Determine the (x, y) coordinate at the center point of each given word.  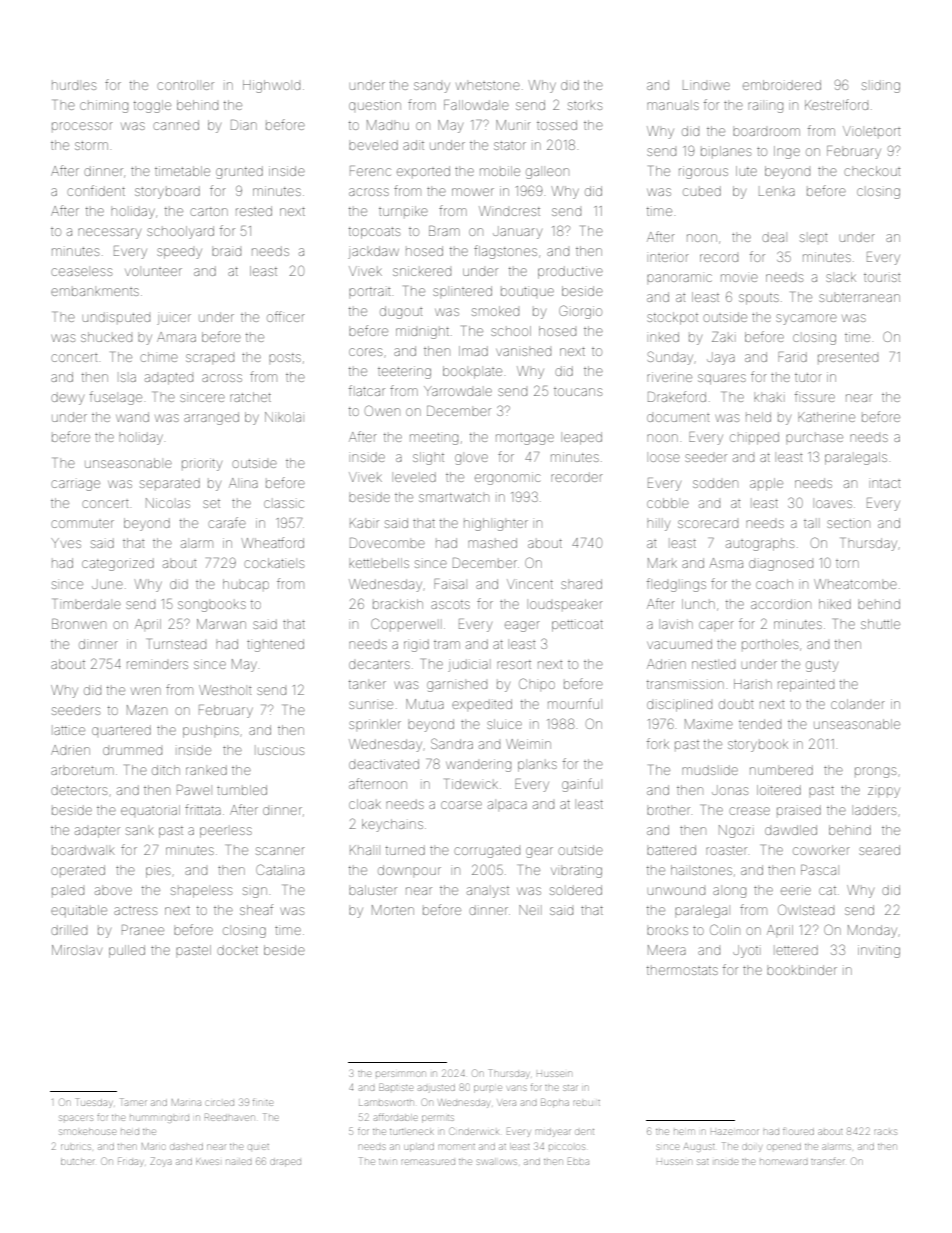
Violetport (872, 131)
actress (135, 911)
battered (671, 850)
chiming (104, 106)
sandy (432, 87)
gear (539, 852)
